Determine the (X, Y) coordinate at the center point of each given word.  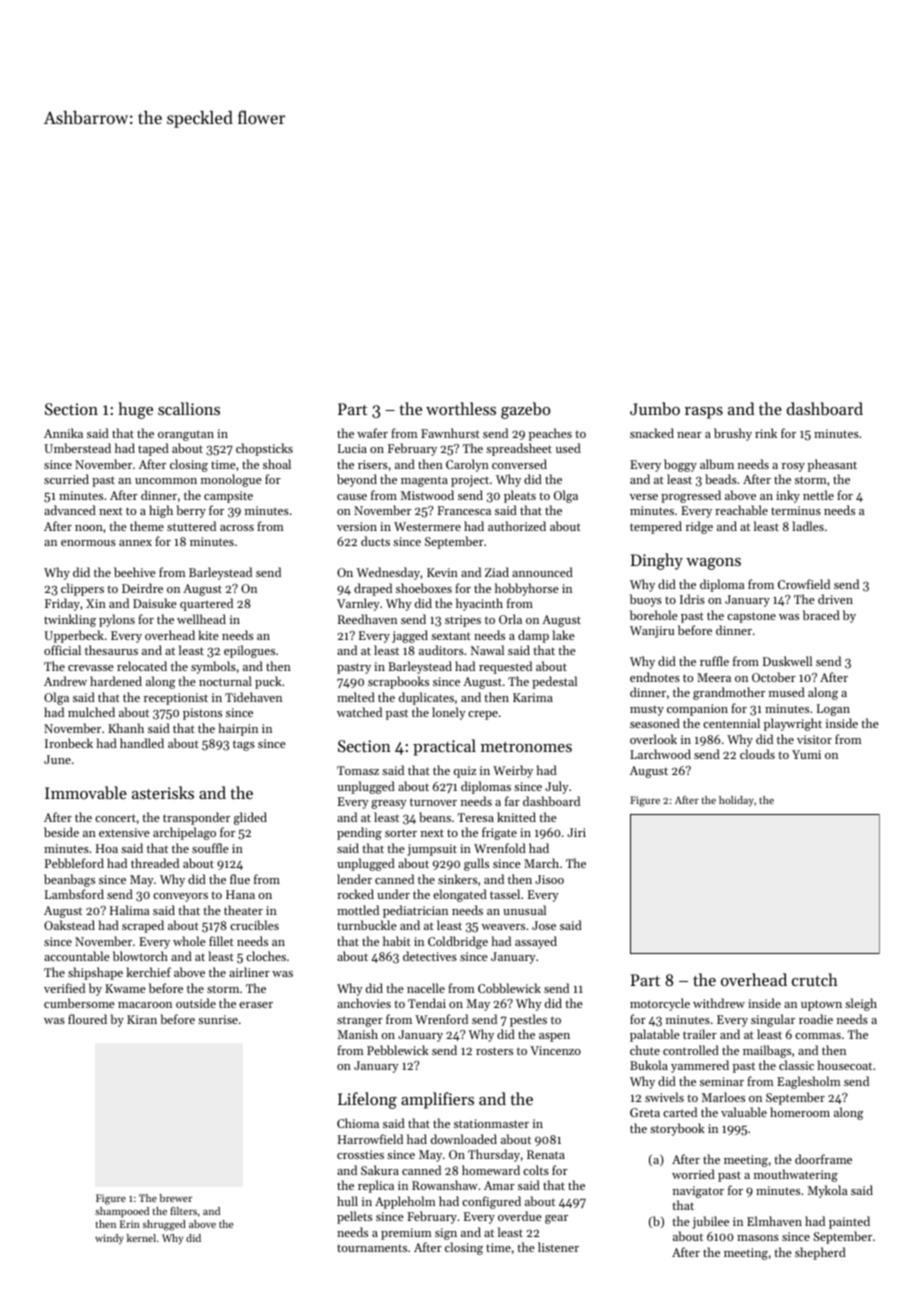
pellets (354, 1217)
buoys (646, 600)
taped (153, 449)
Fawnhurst (450, 433)
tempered (656, 527)
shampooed (122, 1212)
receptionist (176, 699)
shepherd (820, 1253)
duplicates (426, 698)
